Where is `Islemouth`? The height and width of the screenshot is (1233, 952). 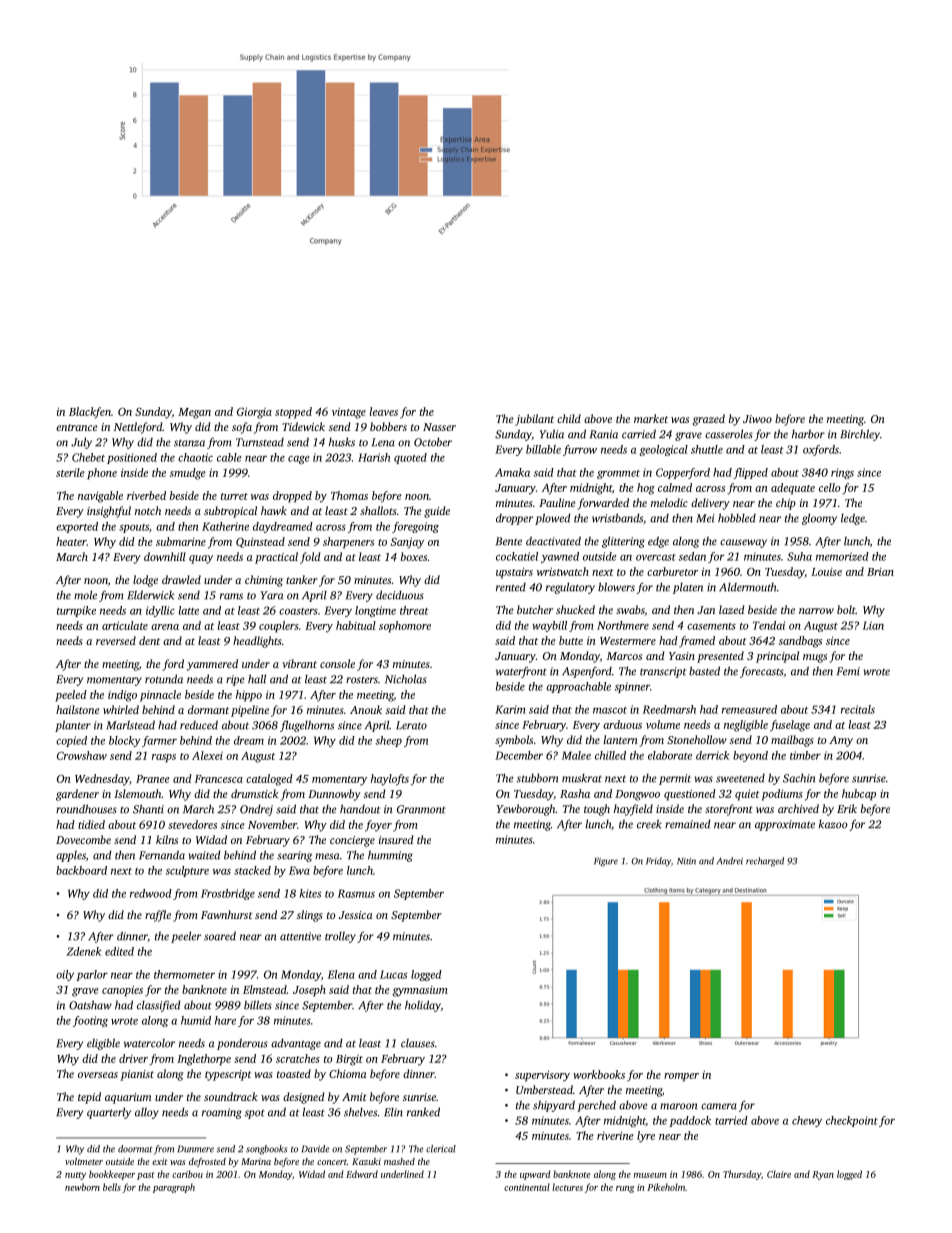
Islemouth is located at coordinates (138, 793).
